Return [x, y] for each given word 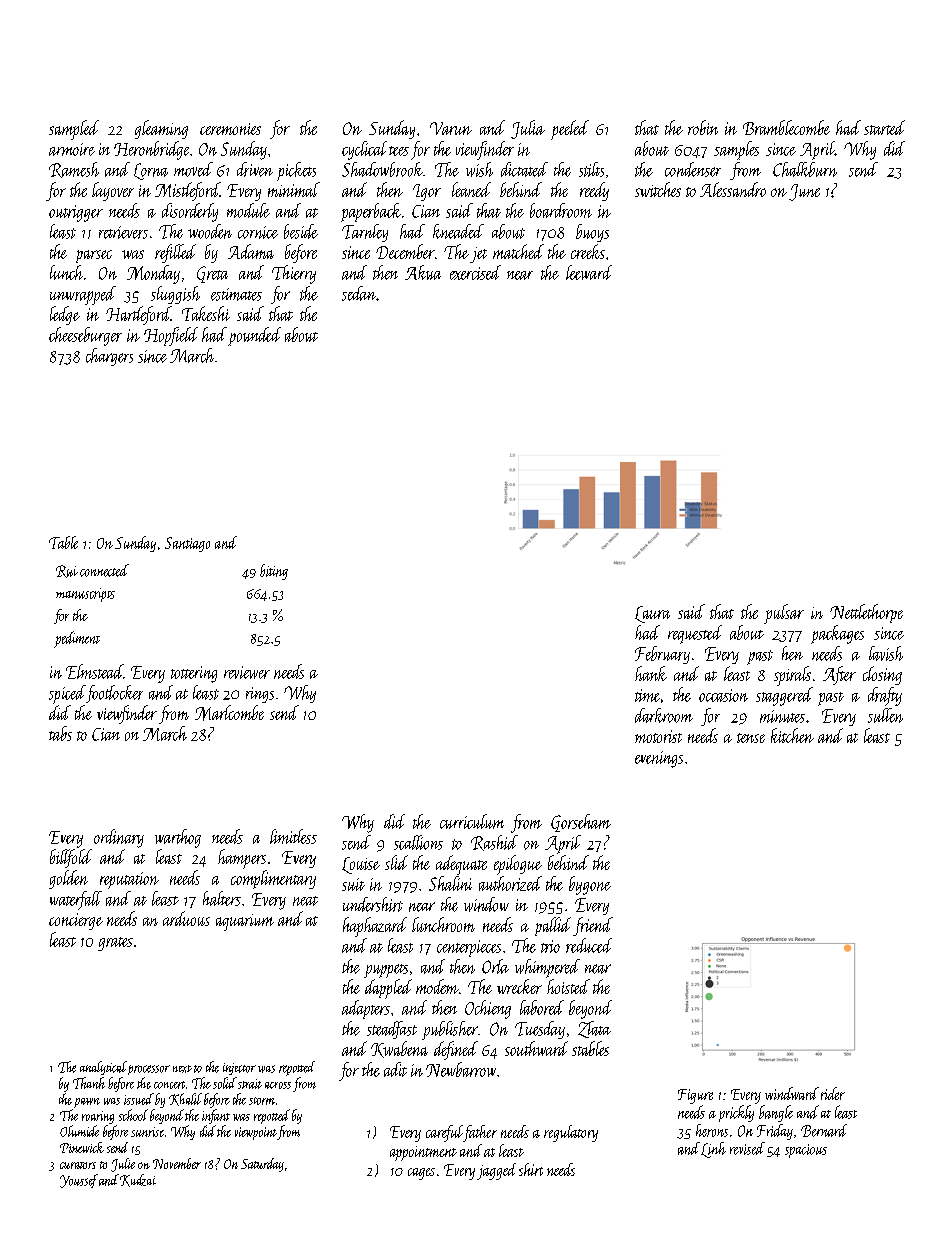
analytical [103, 1068]
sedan [359, 293]
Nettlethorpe [866, 613]
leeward [589, 272]
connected [104, 570]
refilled [175, 253]
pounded [254, 336]
